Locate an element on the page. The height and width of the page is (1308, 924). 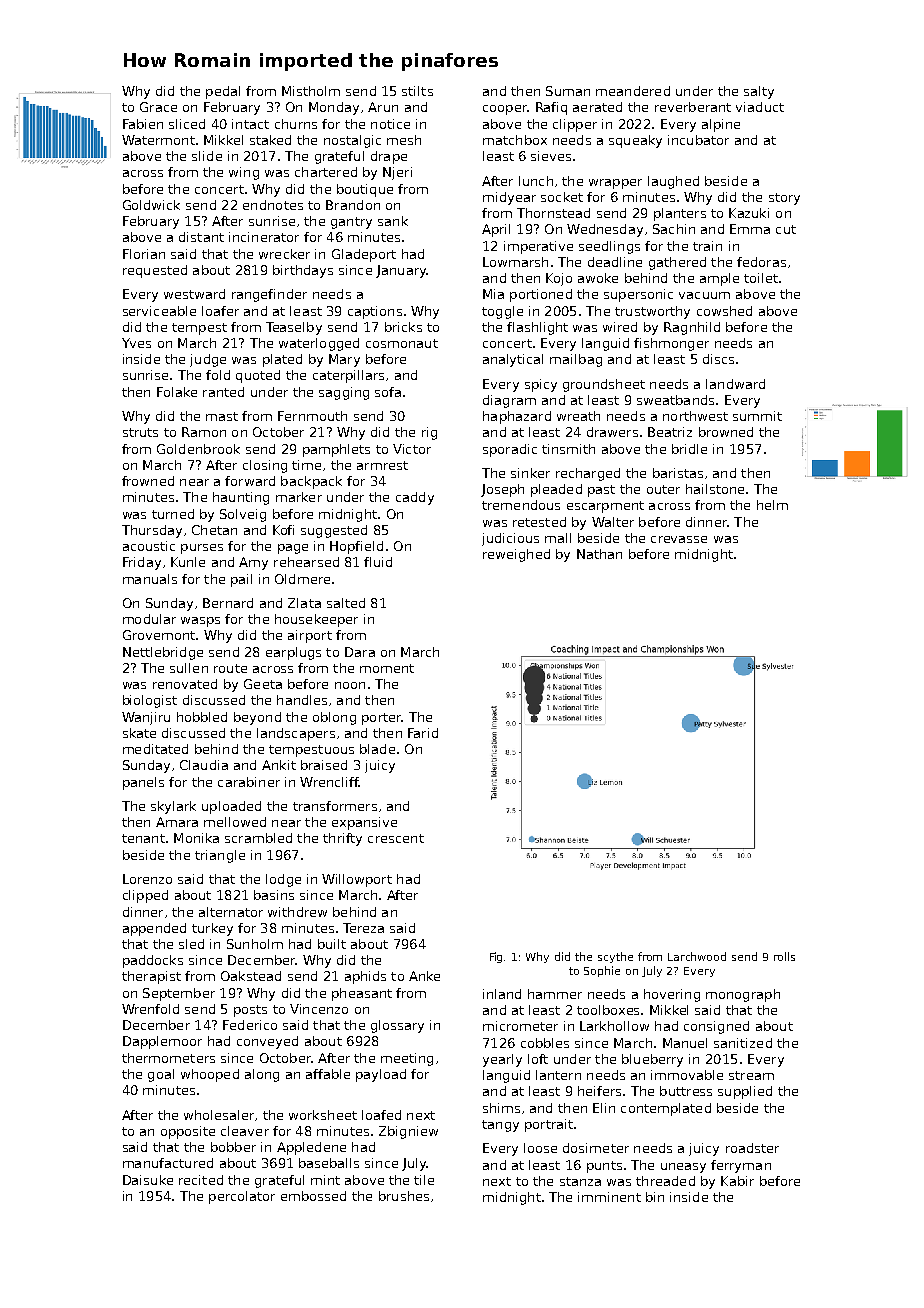
wrapper is located at coordinates (615, 184).
